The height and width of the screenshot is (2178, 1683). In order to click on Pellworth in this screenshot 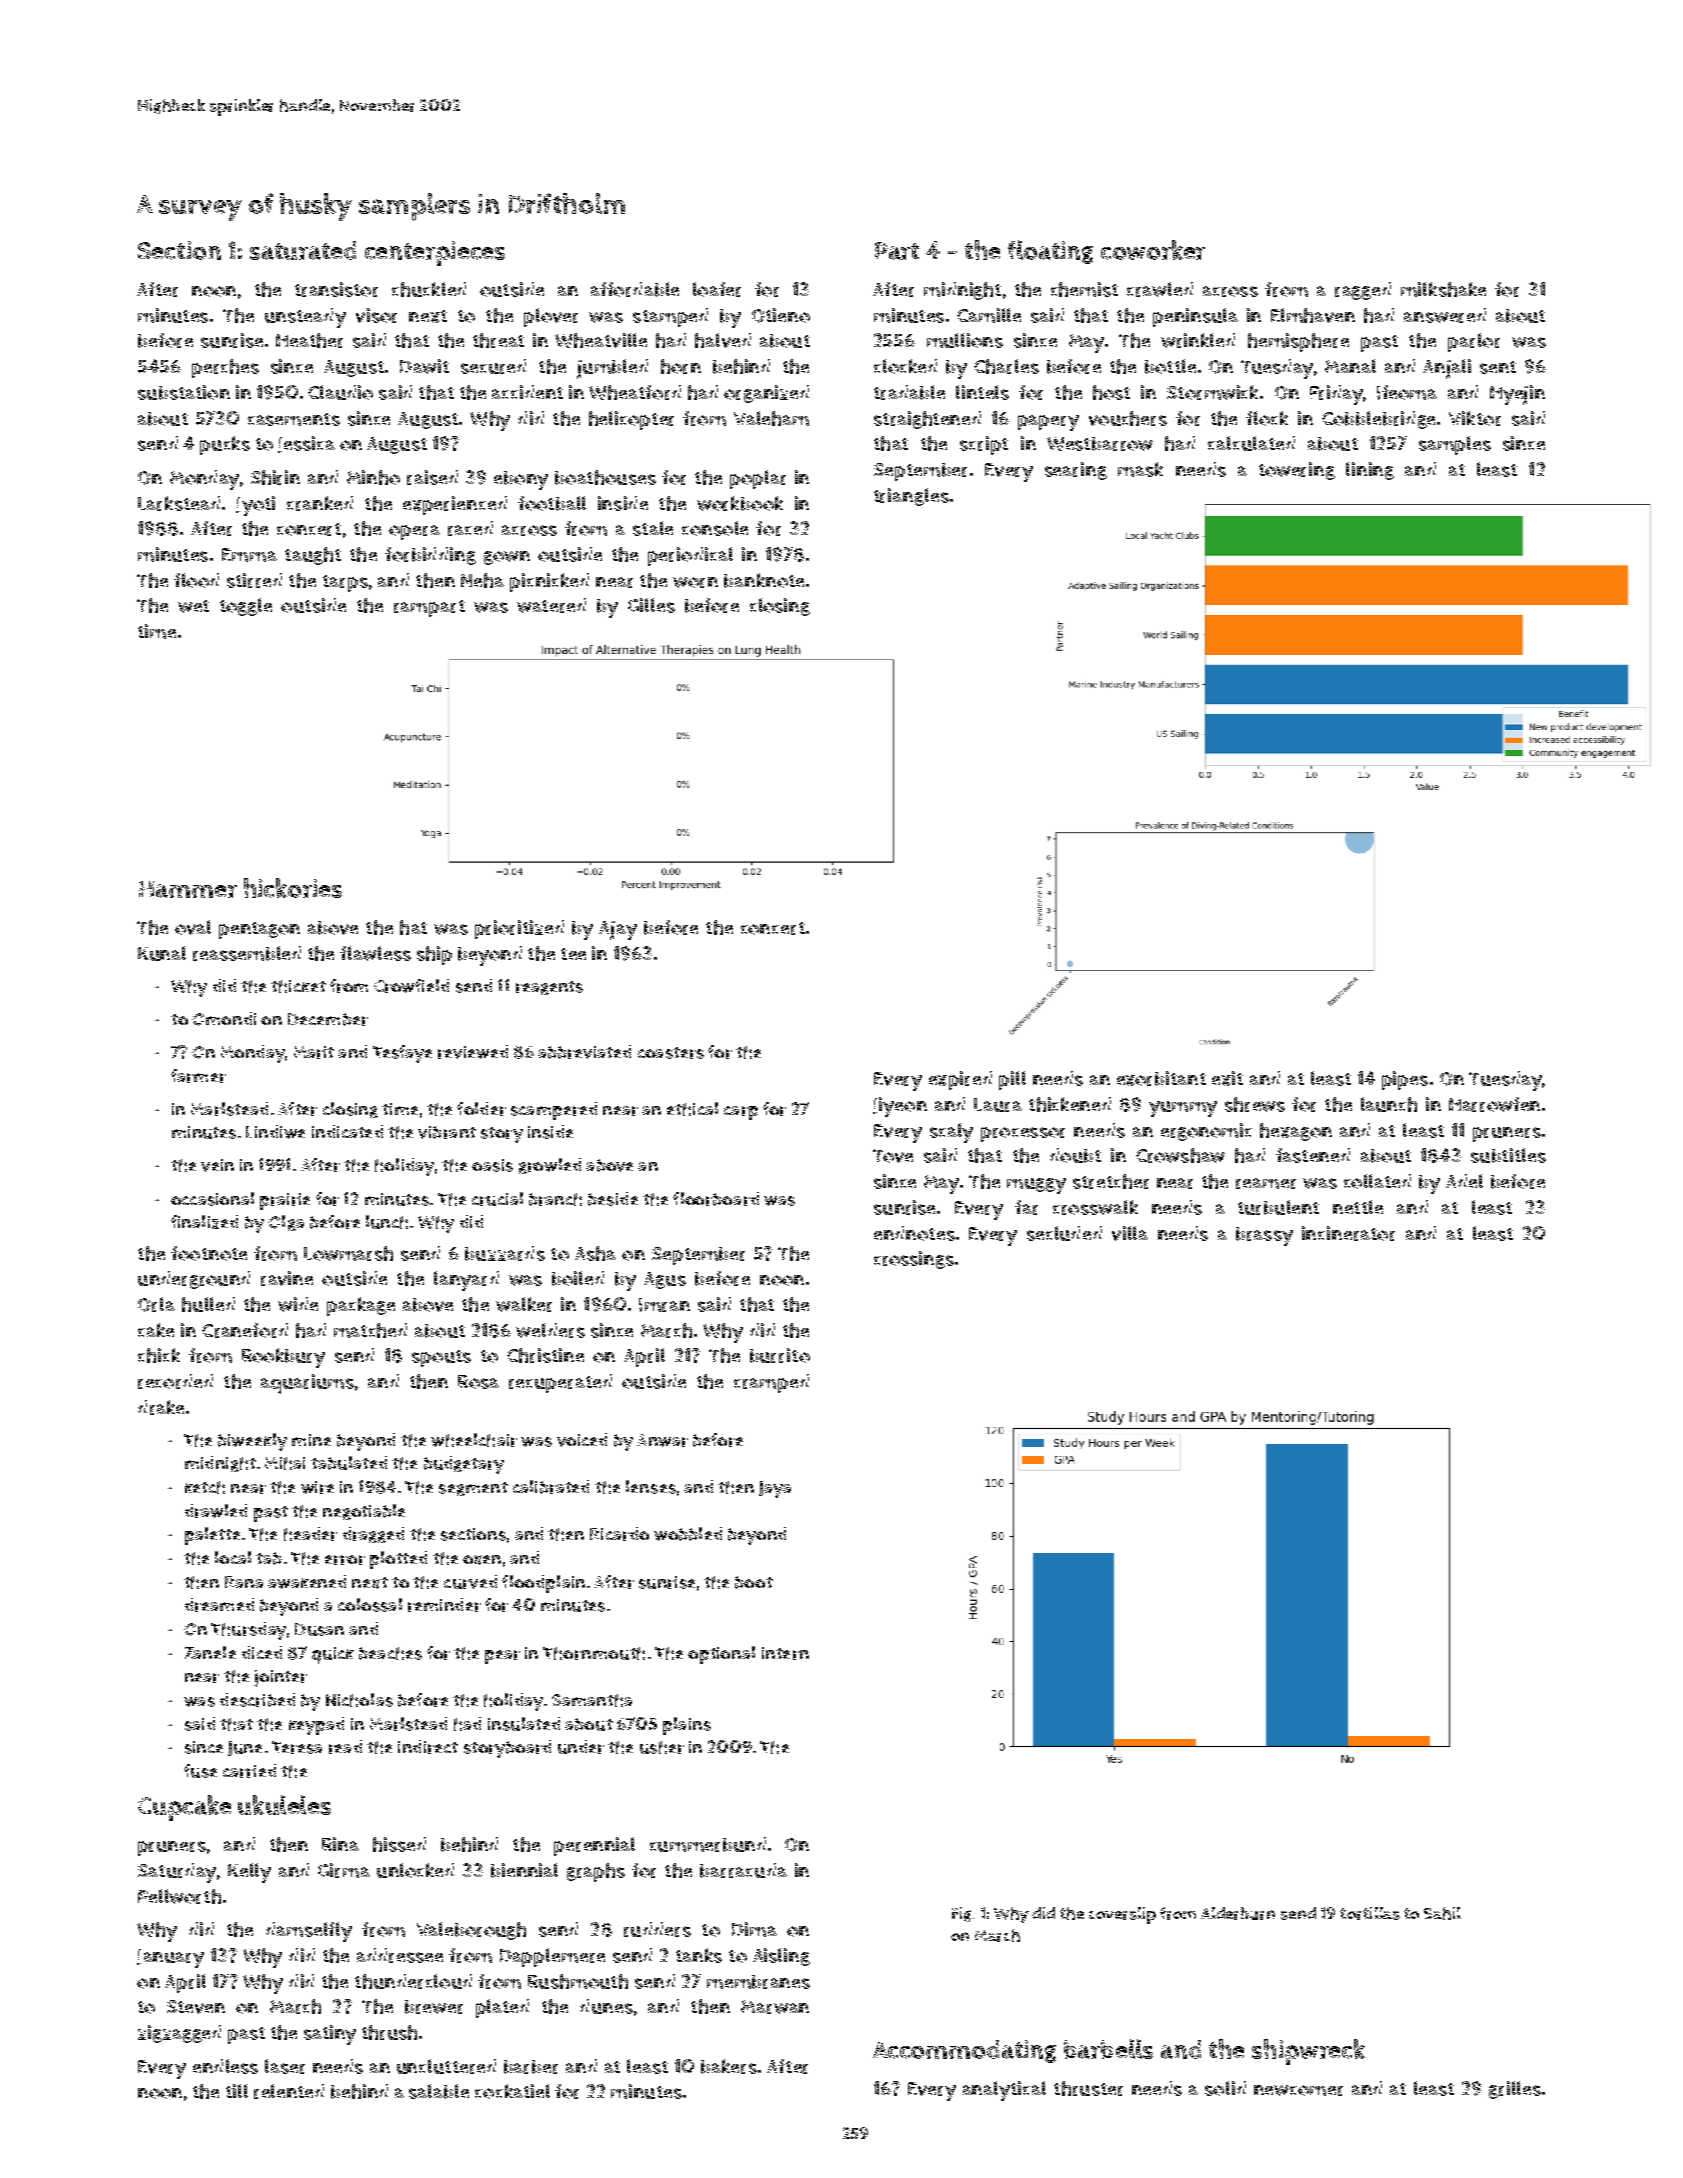, I will do `click(179, 1896)`.
